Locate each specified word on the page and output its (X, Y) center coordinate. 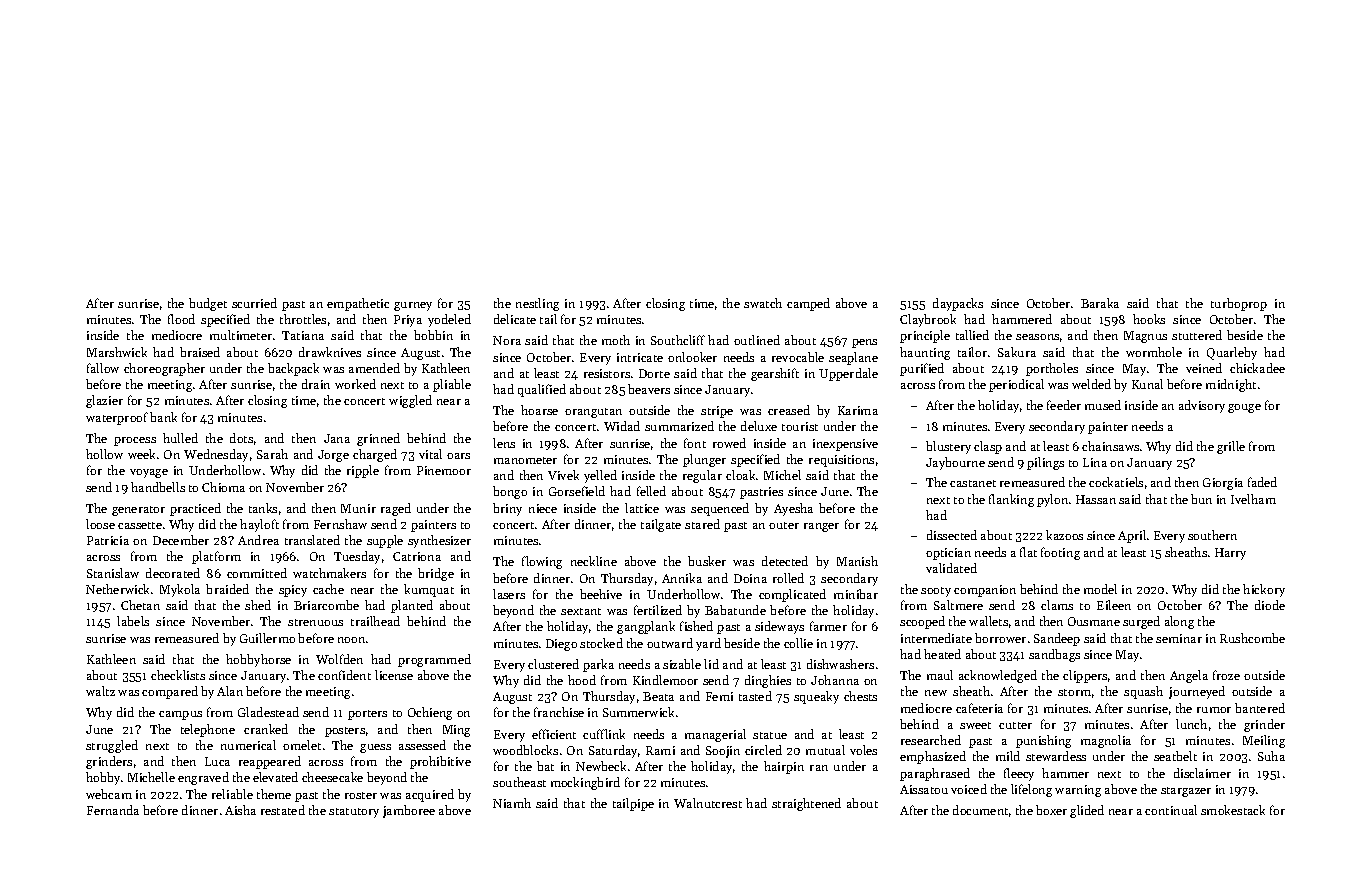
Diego (561, 645)
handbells (158, 487)
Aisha (240, 810)
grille (1231, 447)
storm (1074, 692)
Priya (408, 321)
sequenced (720, 509)
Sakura (1017, 352)
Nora (507, 340)
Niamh (512, 803)
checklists (178, 675)
